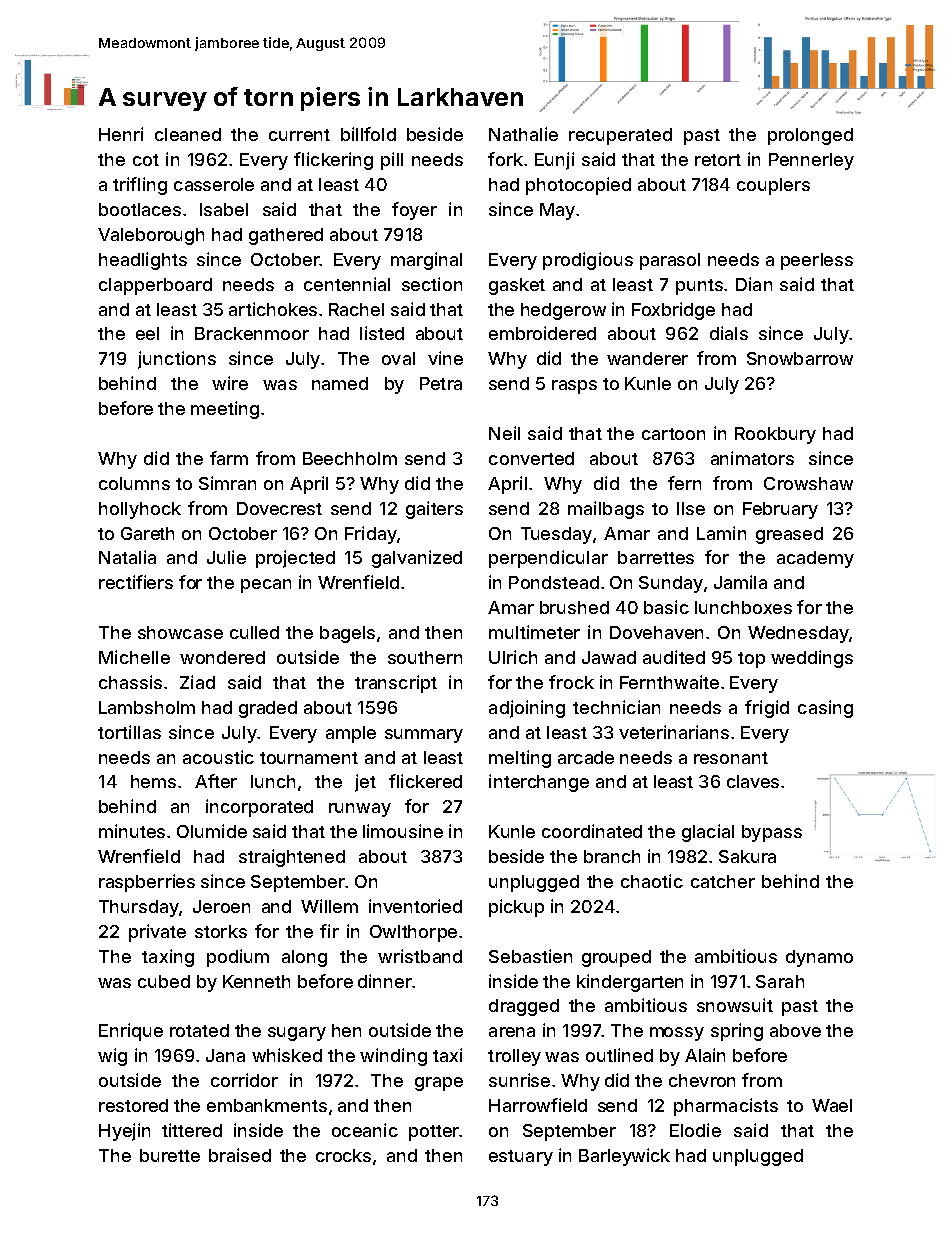 This image has width=952, height=1233. Describe the element at coordinates (441, 383) in the image. I see `Petra` at that location.
